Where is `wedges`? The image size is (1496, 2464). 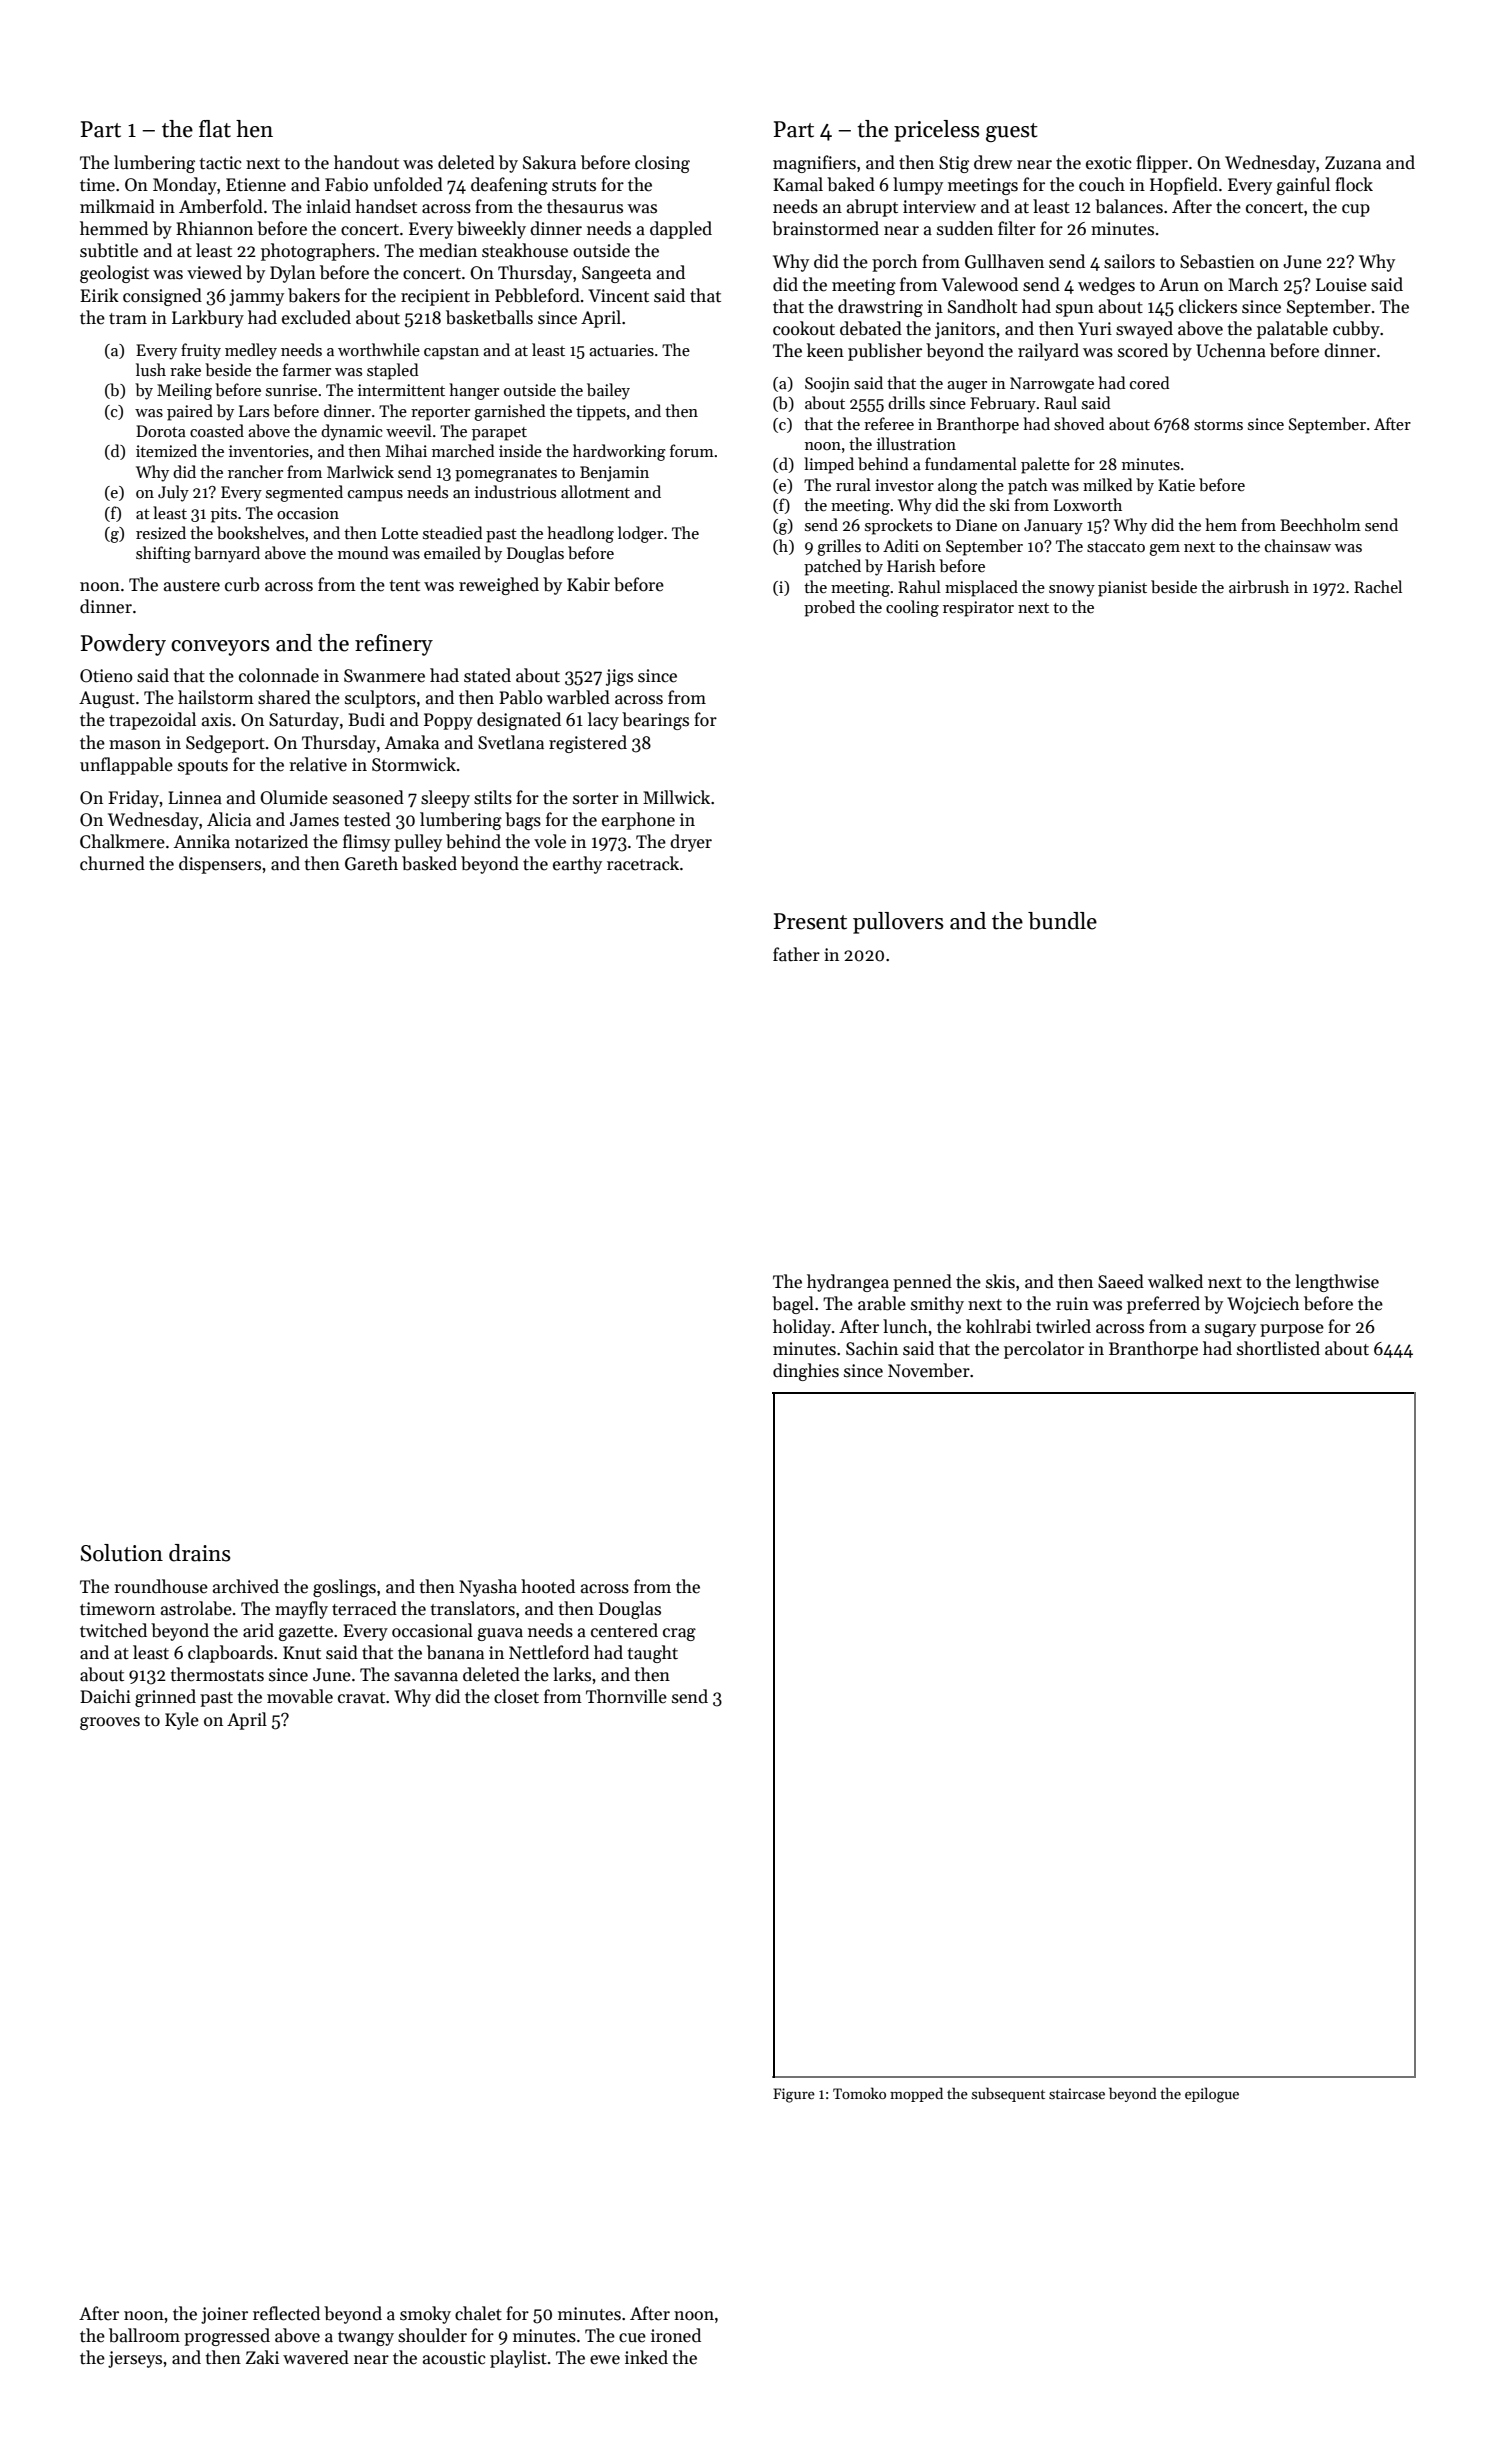 wedges is located at coordinates (1106, 286).
